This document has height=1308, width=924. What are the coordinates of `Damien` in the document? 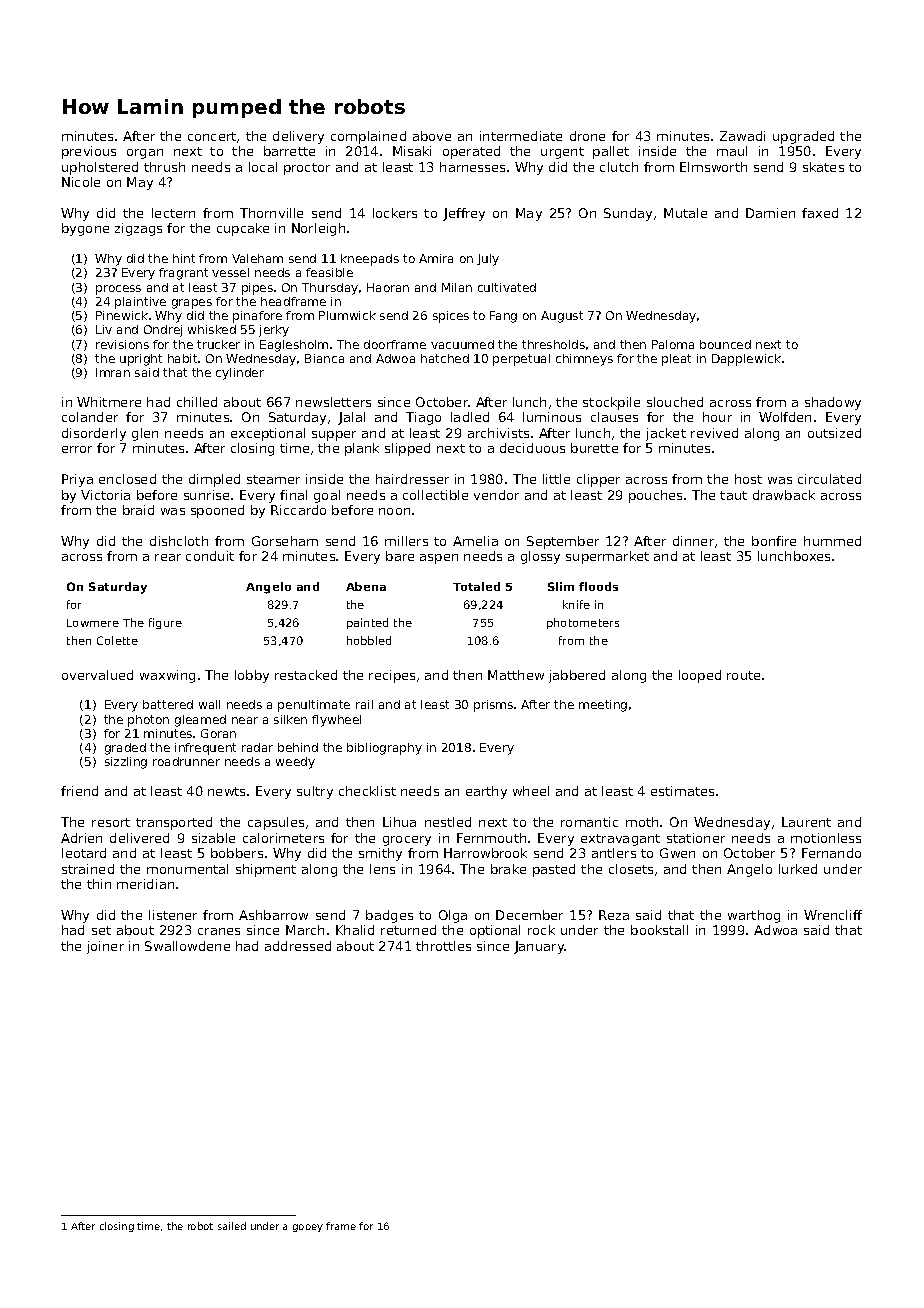 It's located at (770, 213).
